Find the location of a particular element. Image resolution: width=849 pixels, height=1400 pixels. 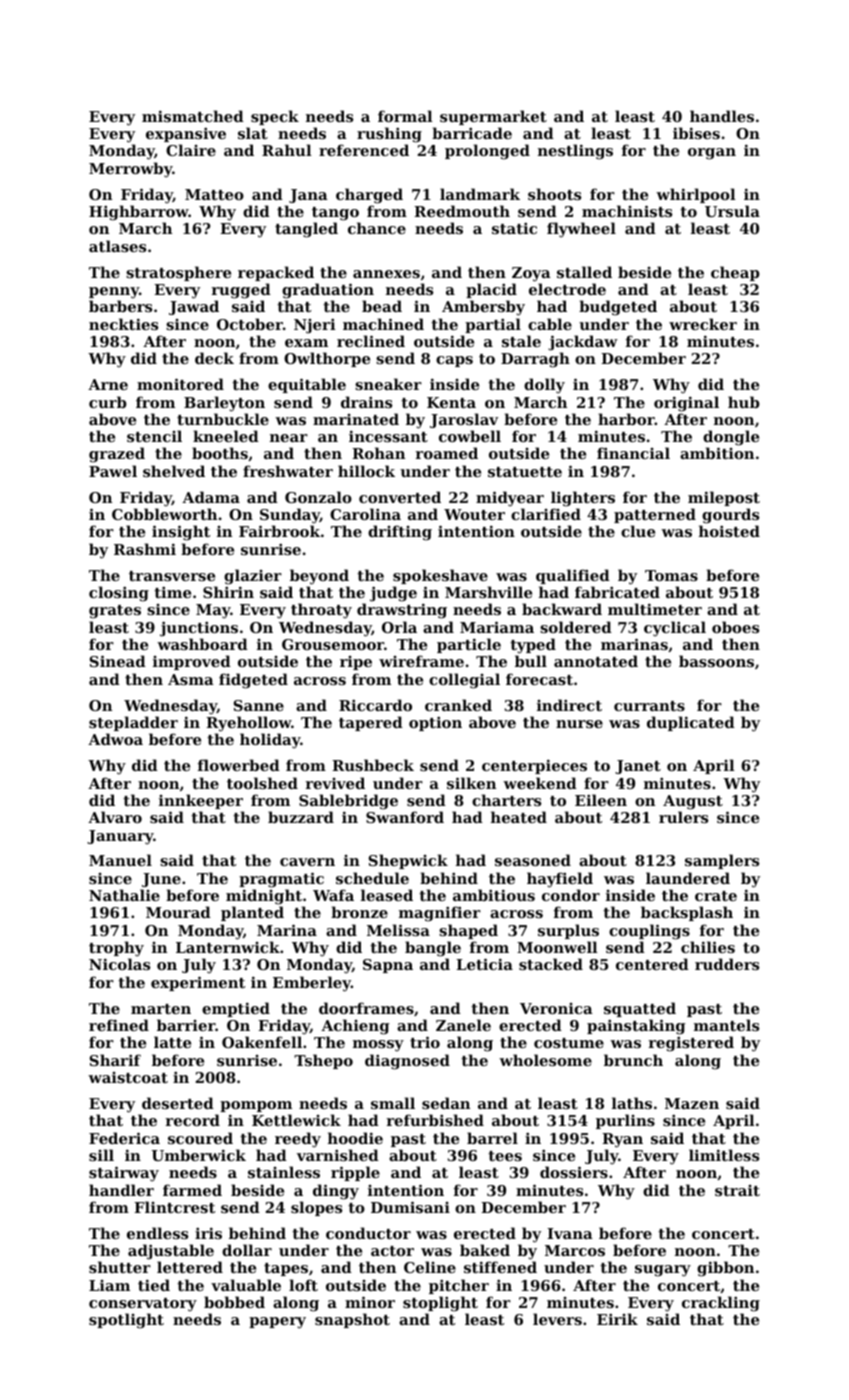

Sinead is located at coordinates (118, 661).
